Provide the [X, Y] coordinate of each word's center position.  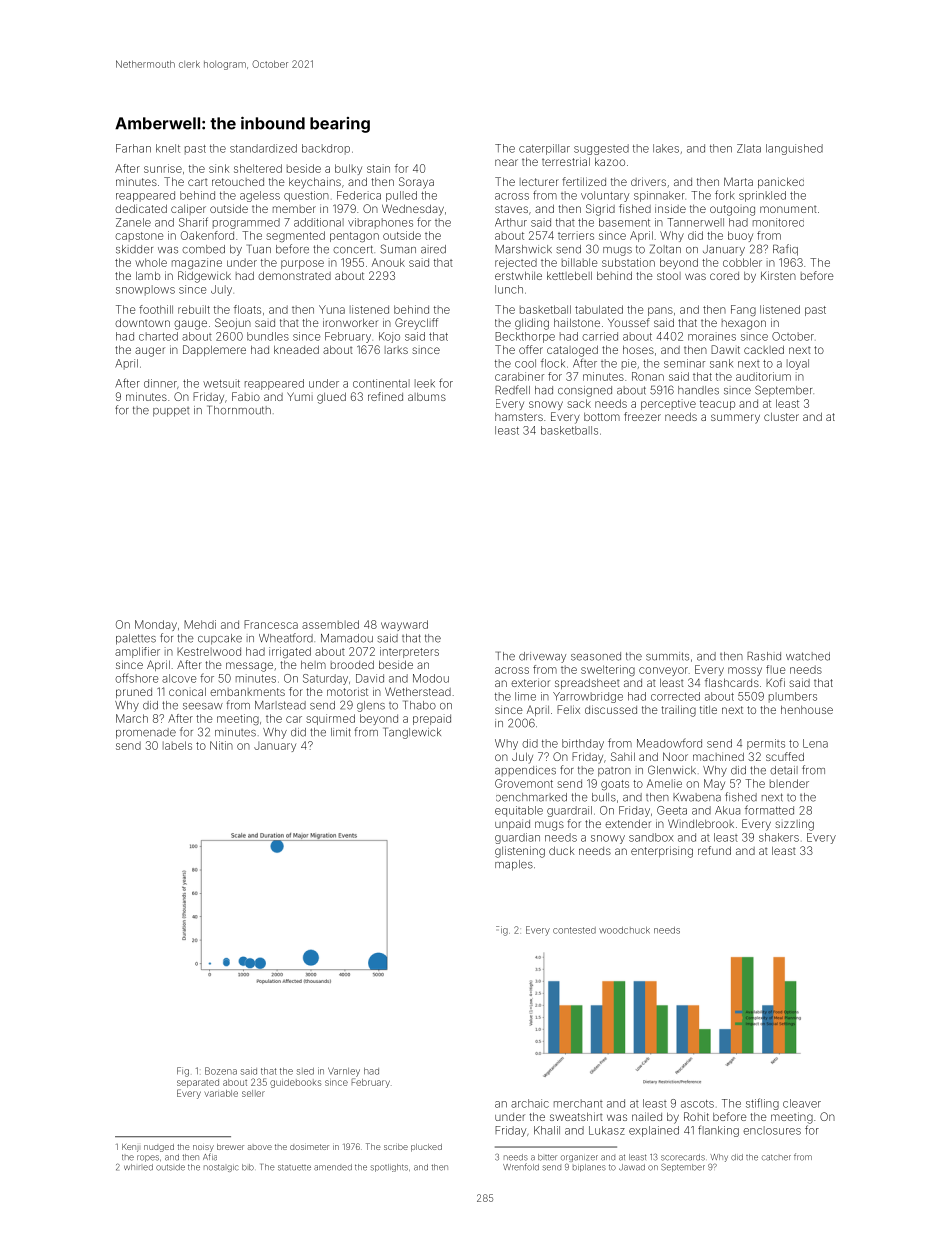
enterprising [662, 852]
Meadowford [669, 743]
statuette [294, 1167]
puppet [171, 412]
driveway [542, 657]
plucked [426, 1148]
